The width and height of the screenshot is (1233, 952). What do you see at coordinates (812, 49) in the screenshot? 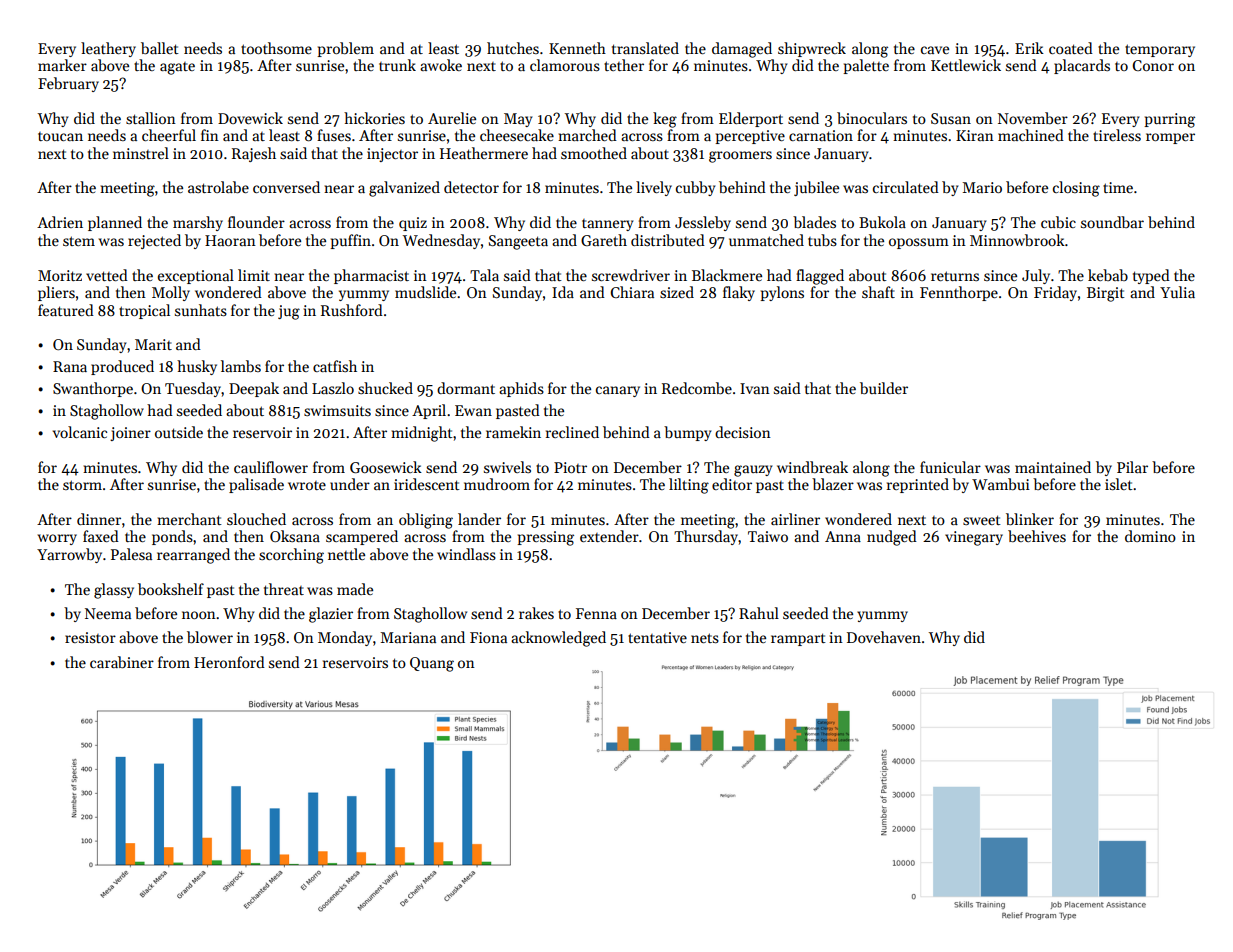
I see `shipwreck` at bounding box center [812, 49].
